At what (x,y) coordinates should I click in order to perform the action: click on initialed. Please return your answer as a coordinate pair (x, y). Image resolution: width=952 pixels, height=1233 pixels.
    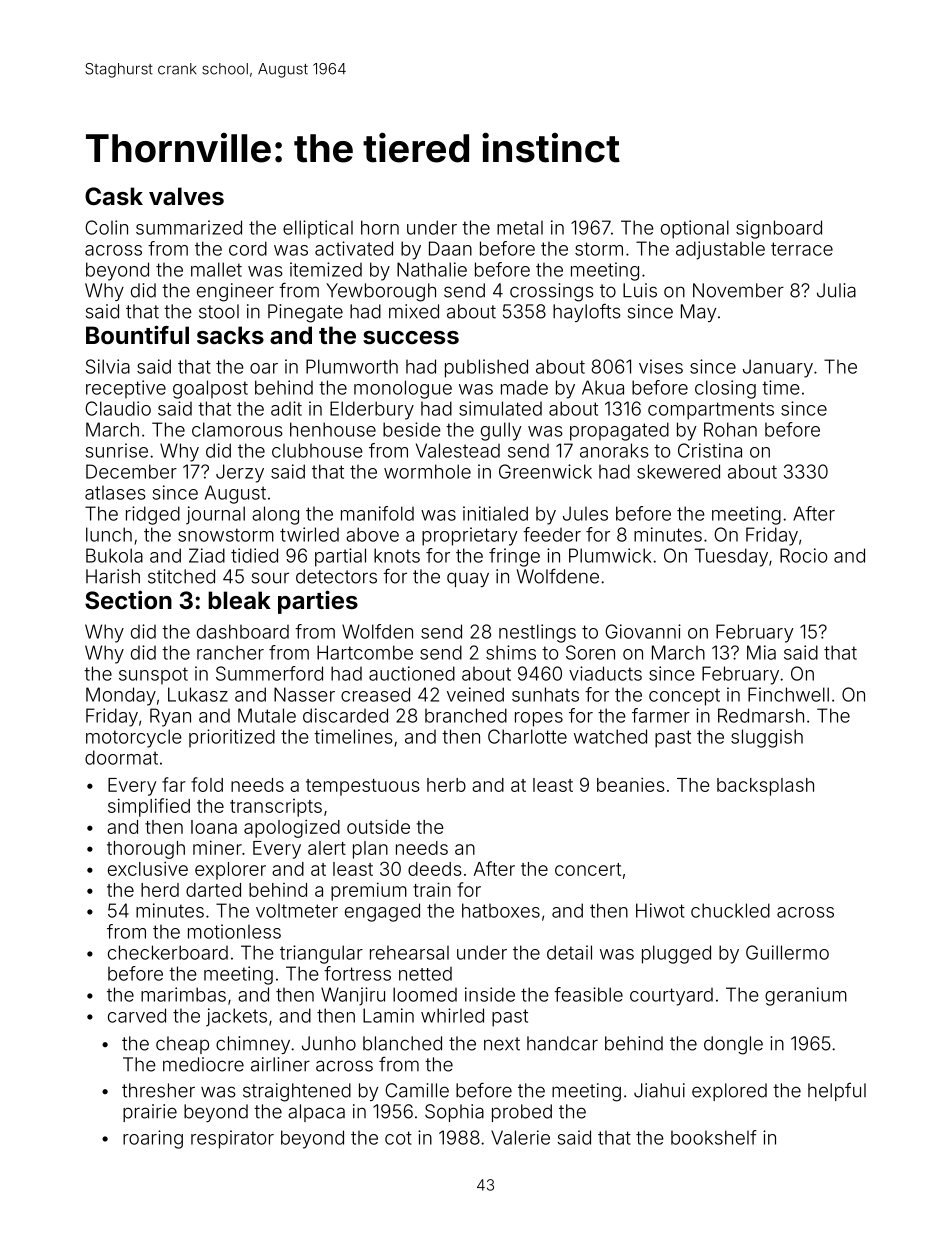
    Looking at the image, I should click on (495, 513).
